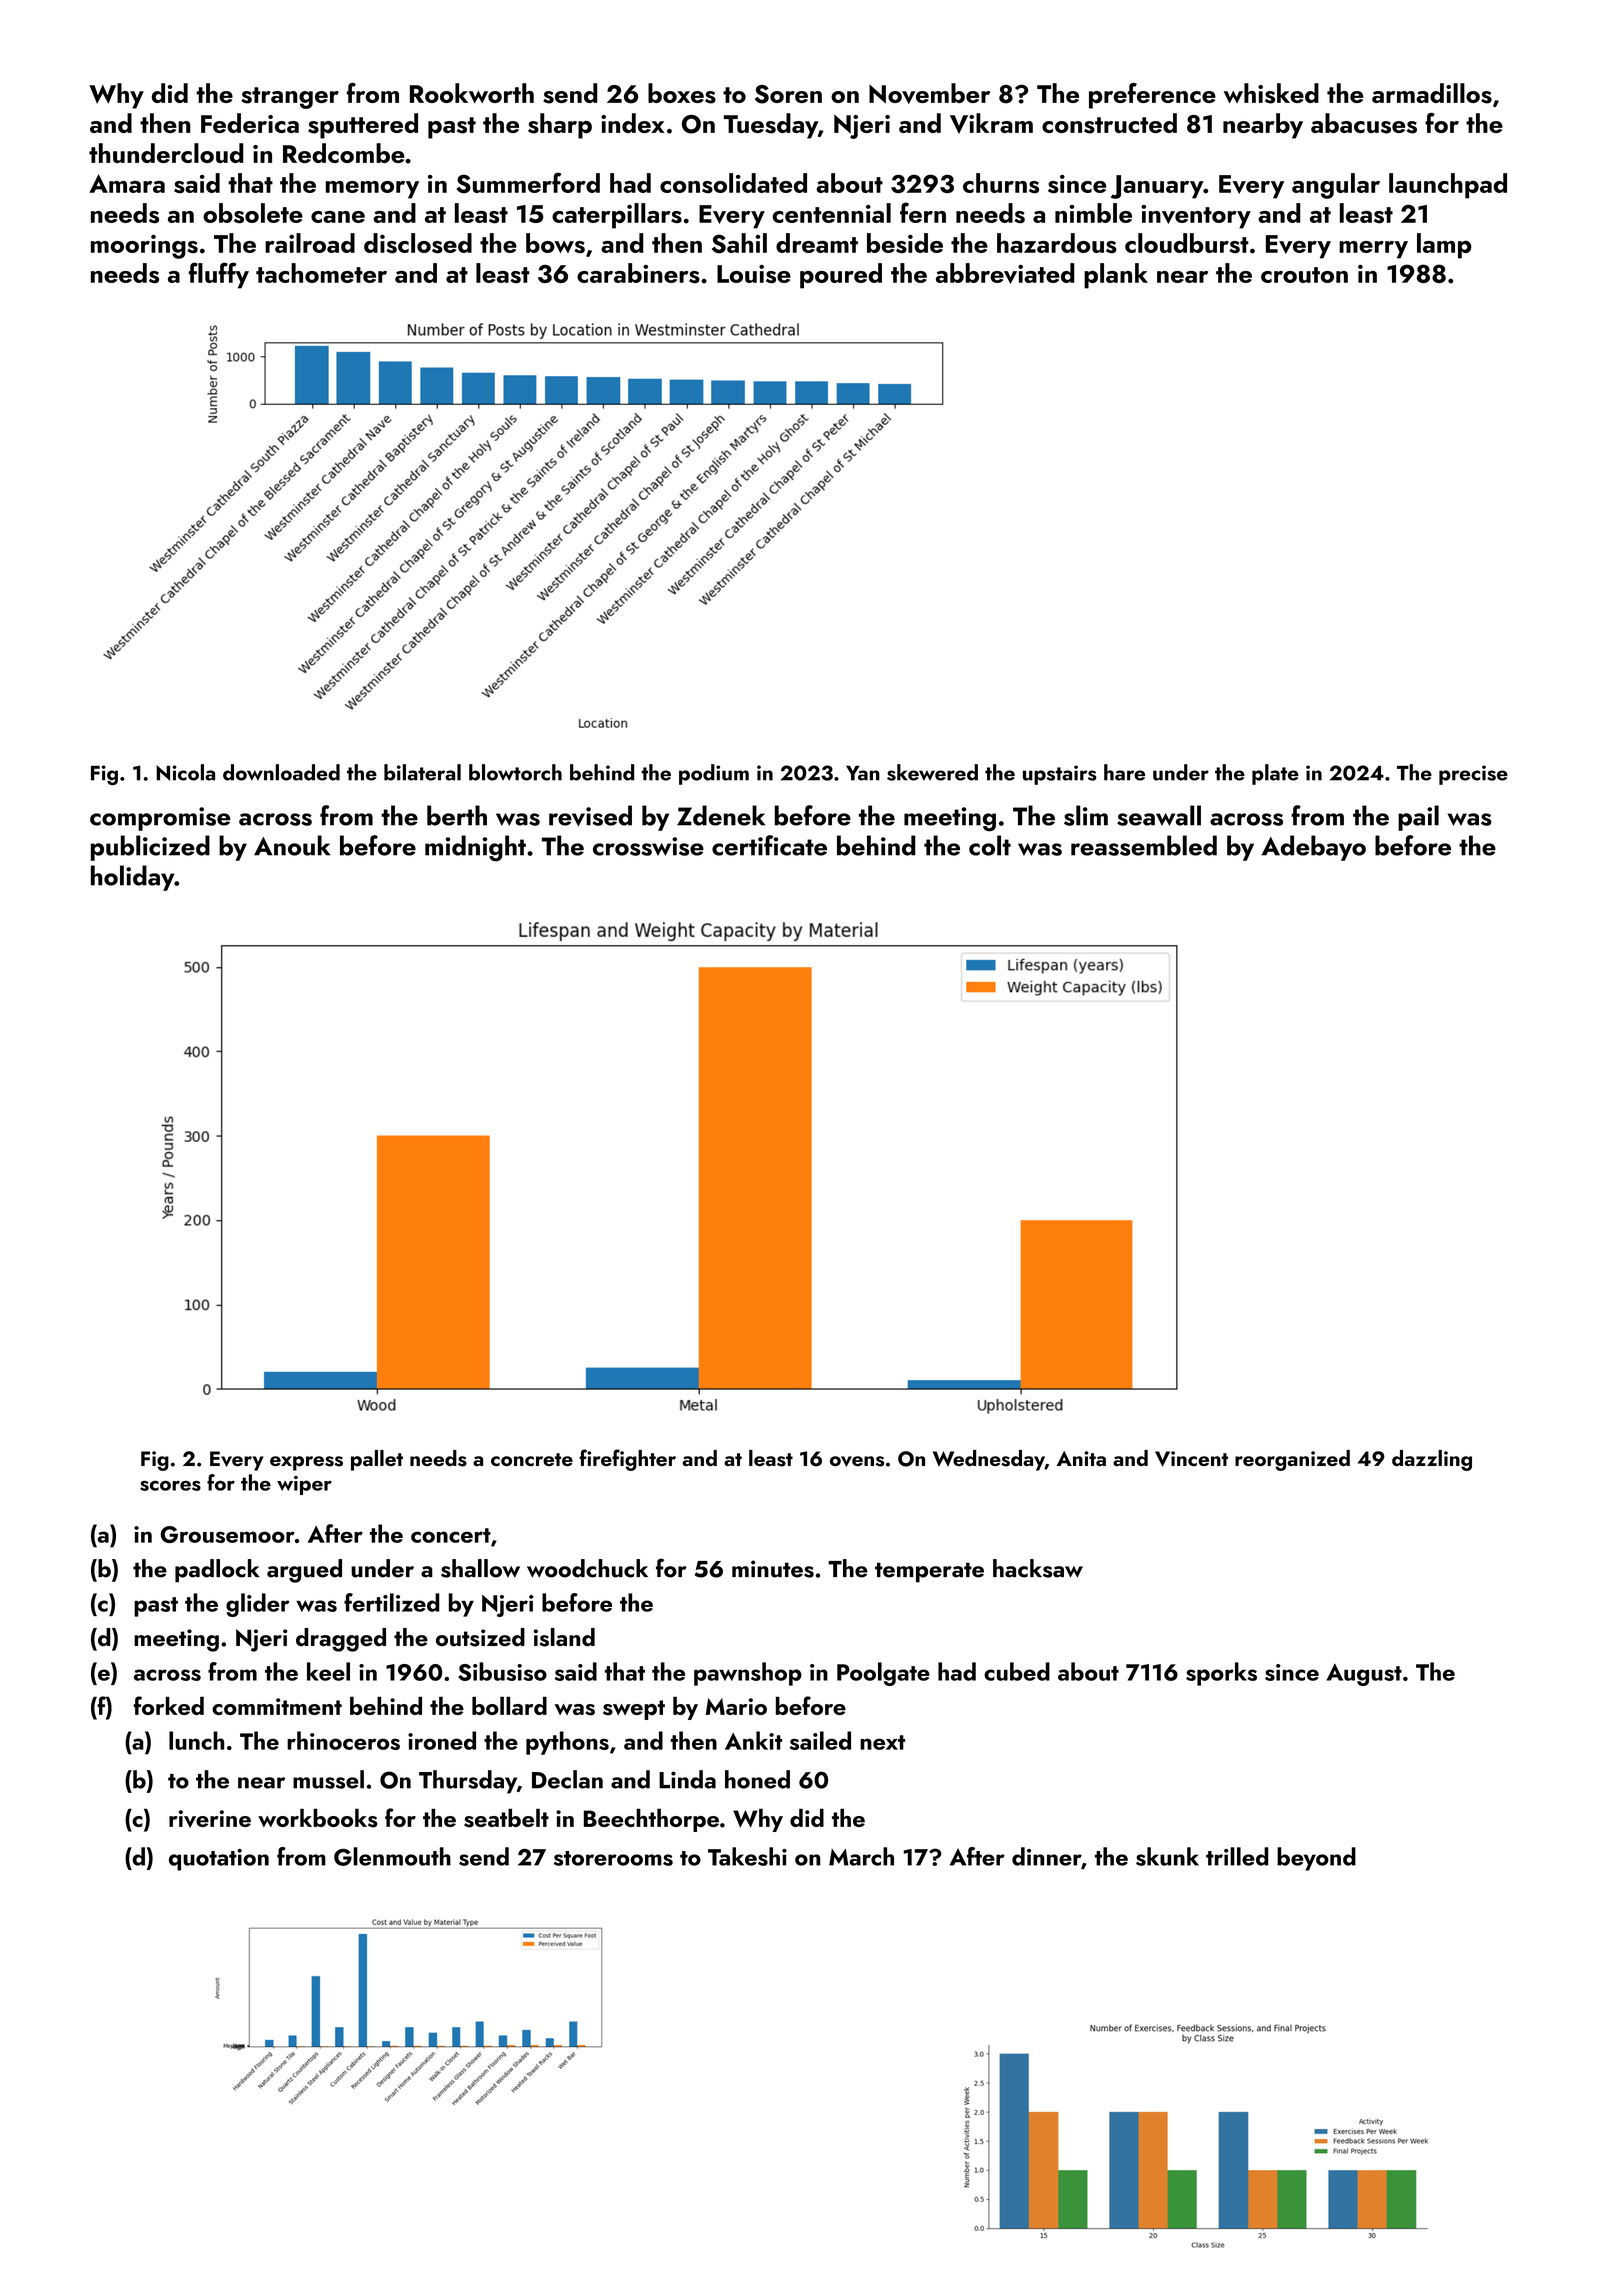 The width and height of the screenshot is (1620, 2292). What do you see at coordinates (306, 1463) in the screenshot?
I see `express` at bounding box center [306, 1463].
